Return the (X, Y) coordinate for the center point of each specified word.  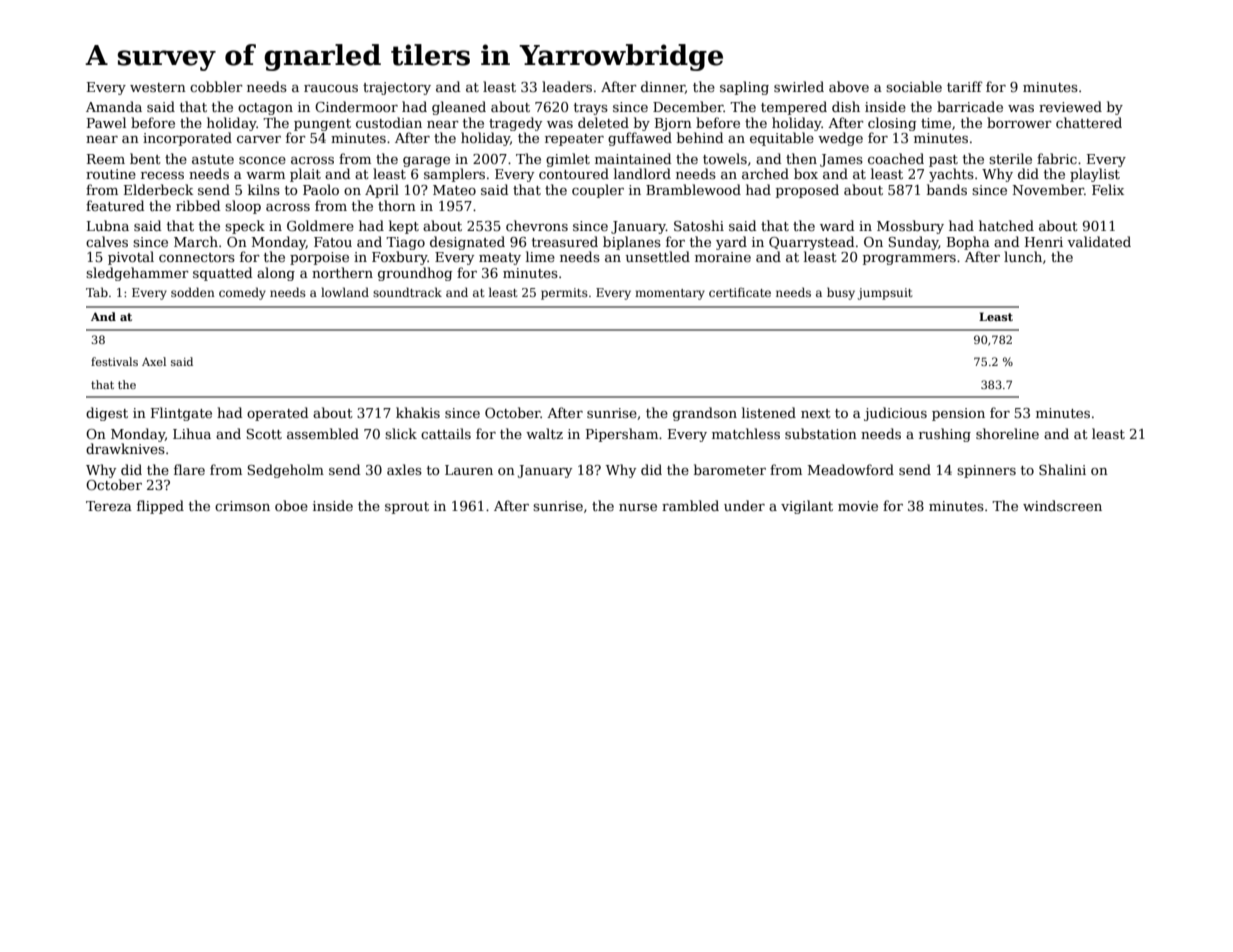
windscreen (1062, 505)
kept (404, 227)
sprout (407, 508)
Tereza (109, 506)
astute (213, 159)
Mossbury (910, 227)
